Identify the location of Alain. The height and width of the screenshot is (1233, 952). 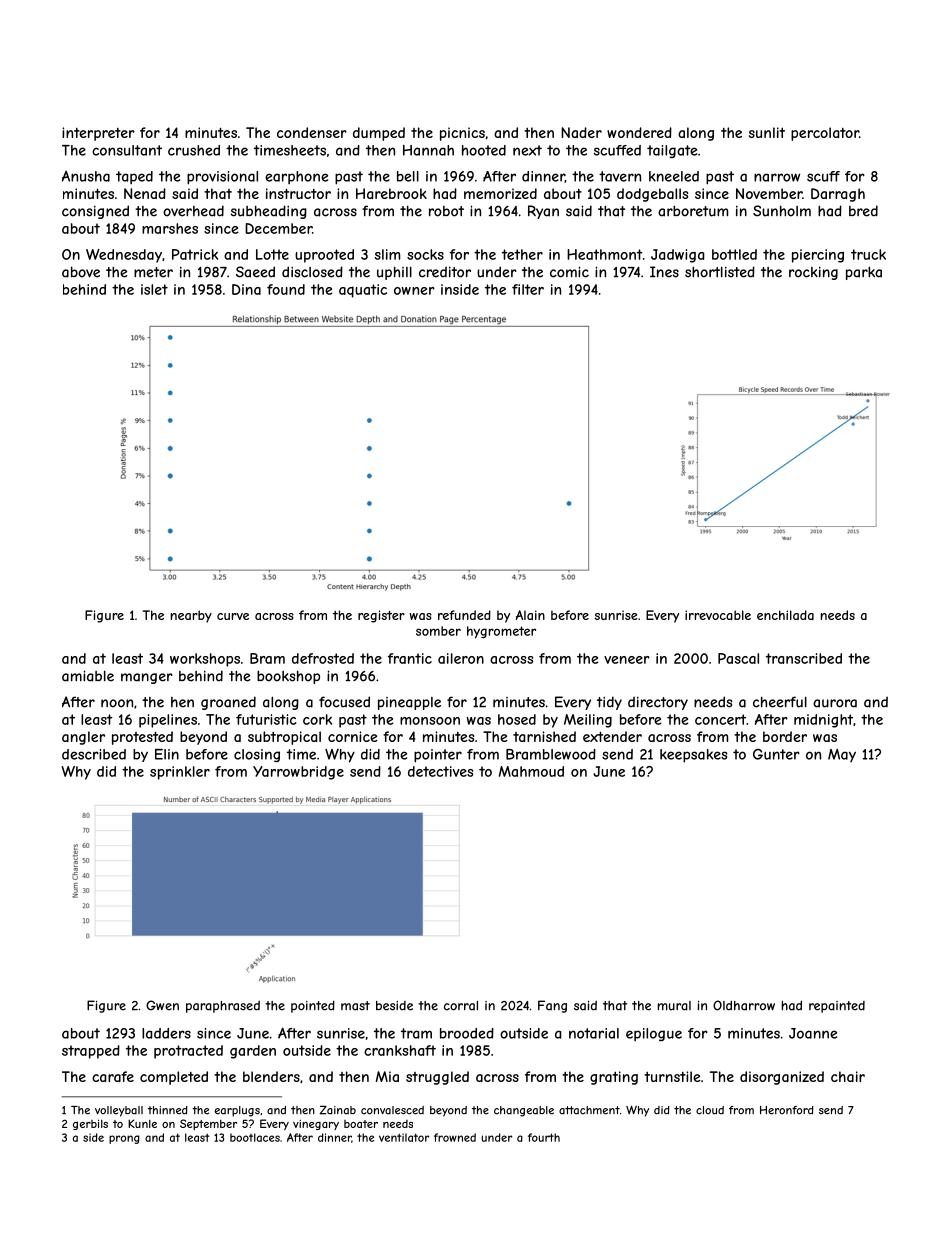
(530, 615).
